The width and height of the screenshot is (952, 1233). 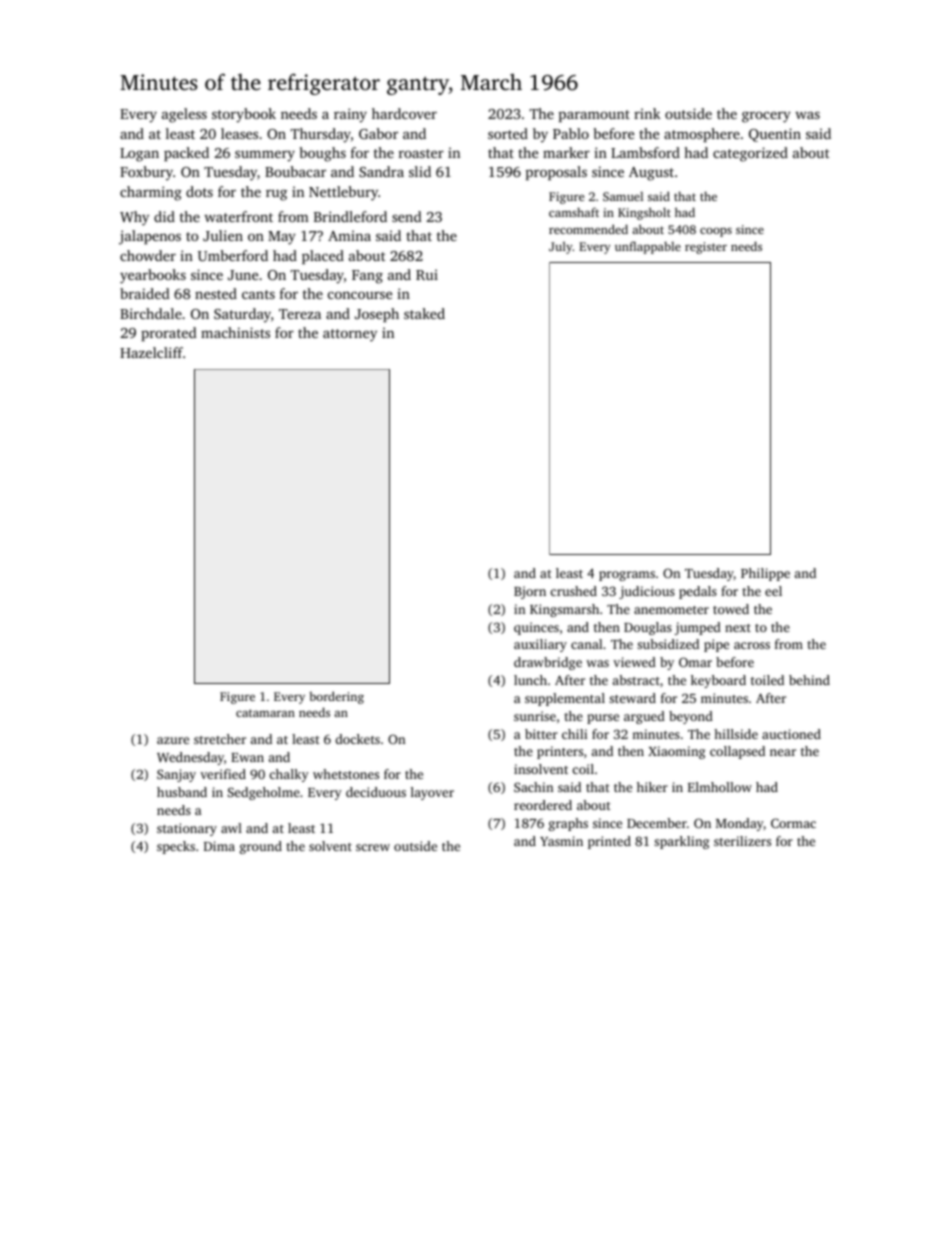 I want to click on attorney, so click(x=350, y=335).
